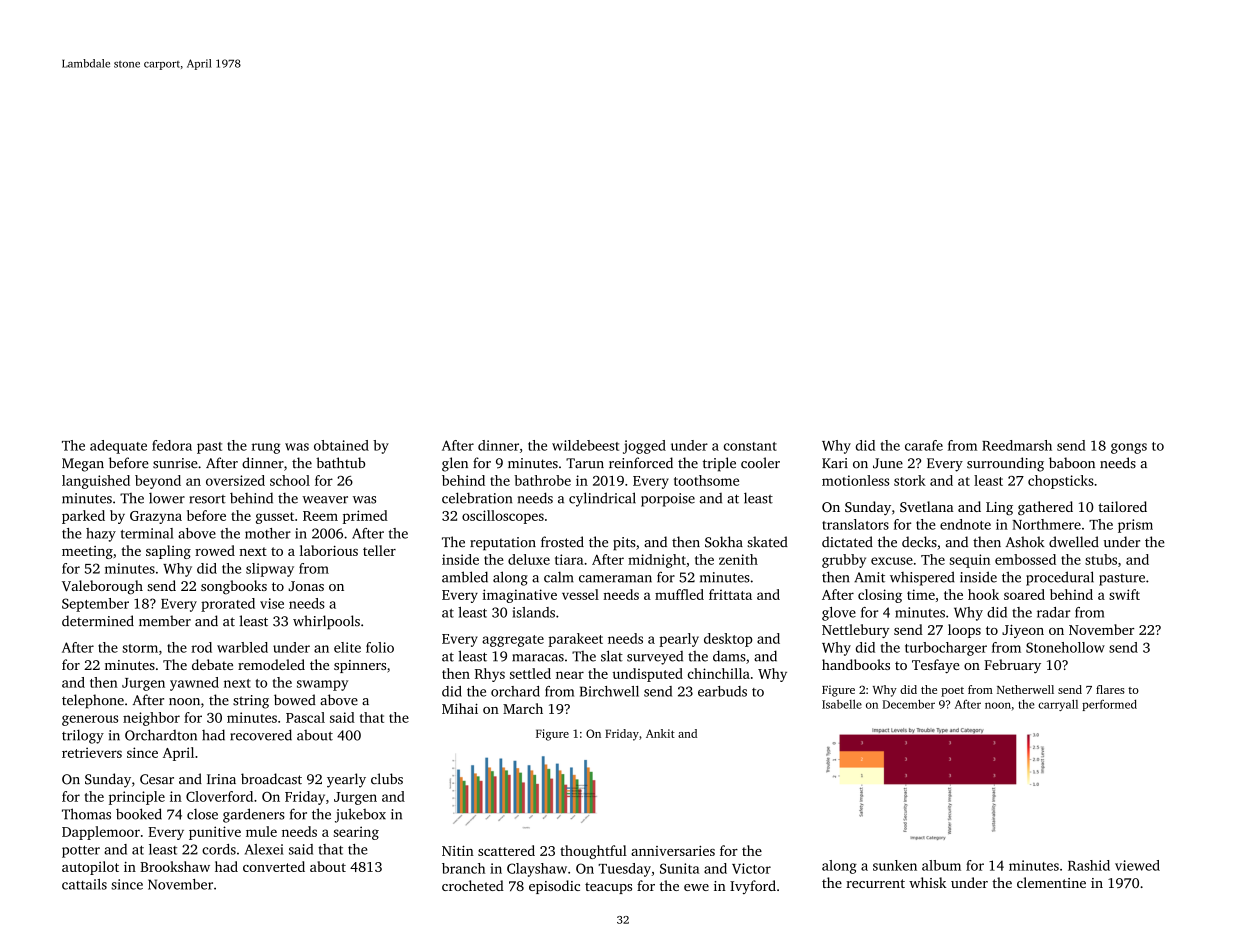 The width and height of the page is (1233, 952). What do you see at coordinates (724, 542) in the page?
I see `Sokha` at bounding box center [724, 542].
